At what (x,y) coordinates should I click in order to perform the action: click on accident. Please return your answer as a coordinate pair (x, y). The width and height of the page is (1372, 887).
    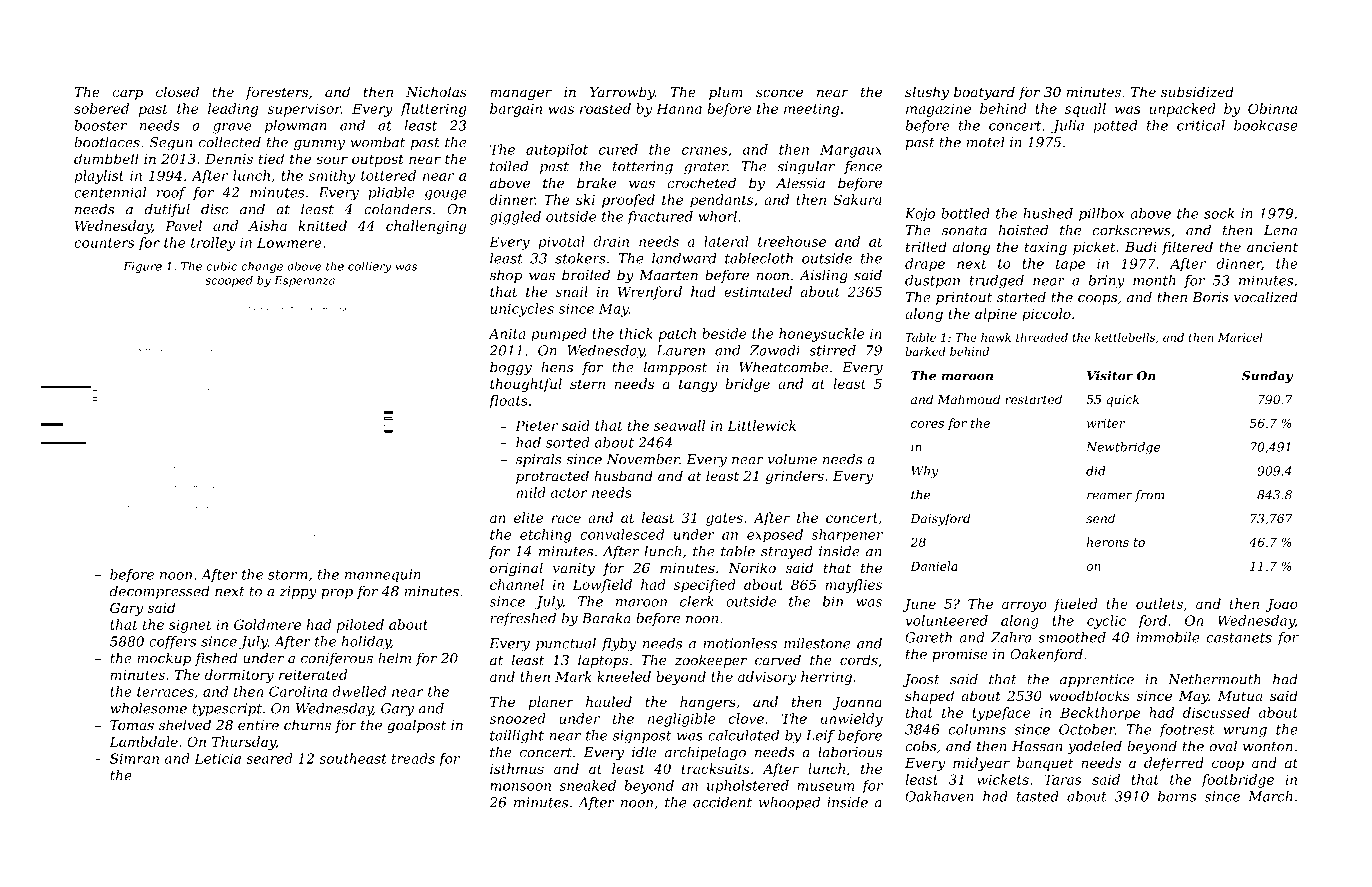
    Looking at the image, I should click on (722, 802).
